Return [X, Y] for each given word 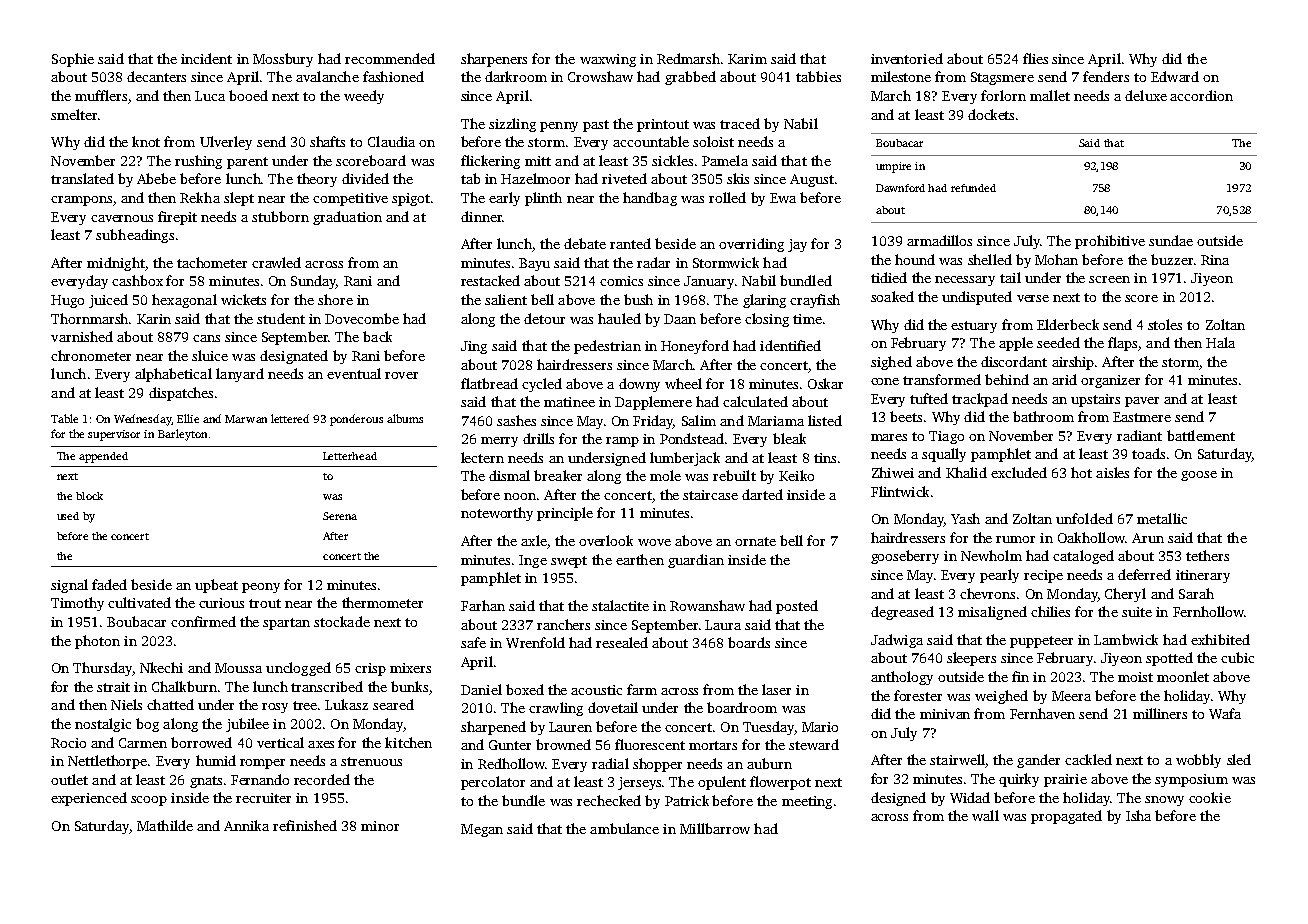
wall [985, 815]
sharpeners [494, 60]
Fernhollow [1208, 611]
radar [653, 262]
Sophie [73, 60]
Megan [482, 830]
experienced [89, 799]
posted [797, 607]
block [89, 496]
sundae [1171, 240]
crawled [276, 262]
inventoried [907, 58]
